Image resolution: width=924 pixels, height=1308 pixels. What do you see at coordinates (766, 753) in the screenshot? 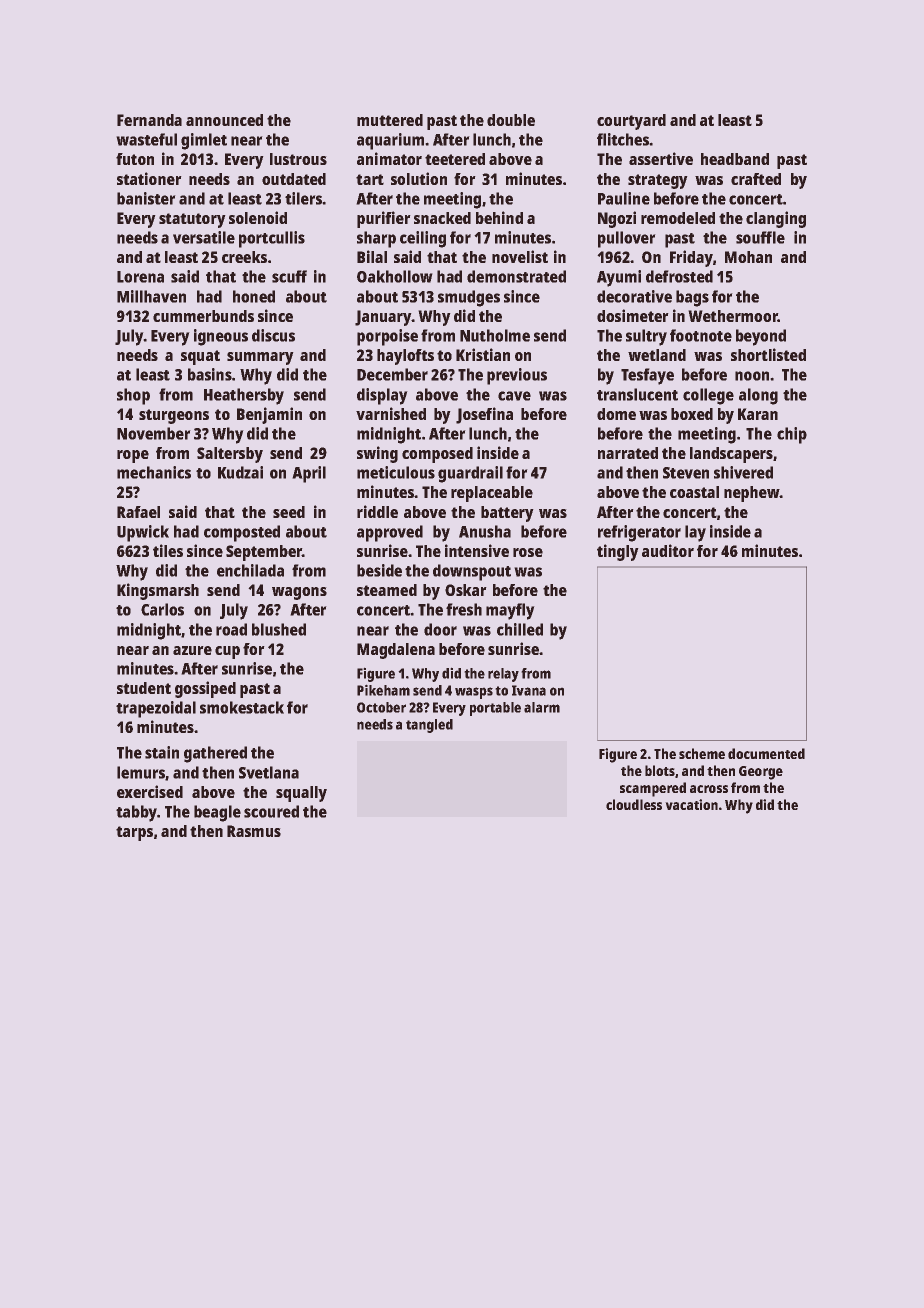
I see `documented` at bounding box center [766, 753].
